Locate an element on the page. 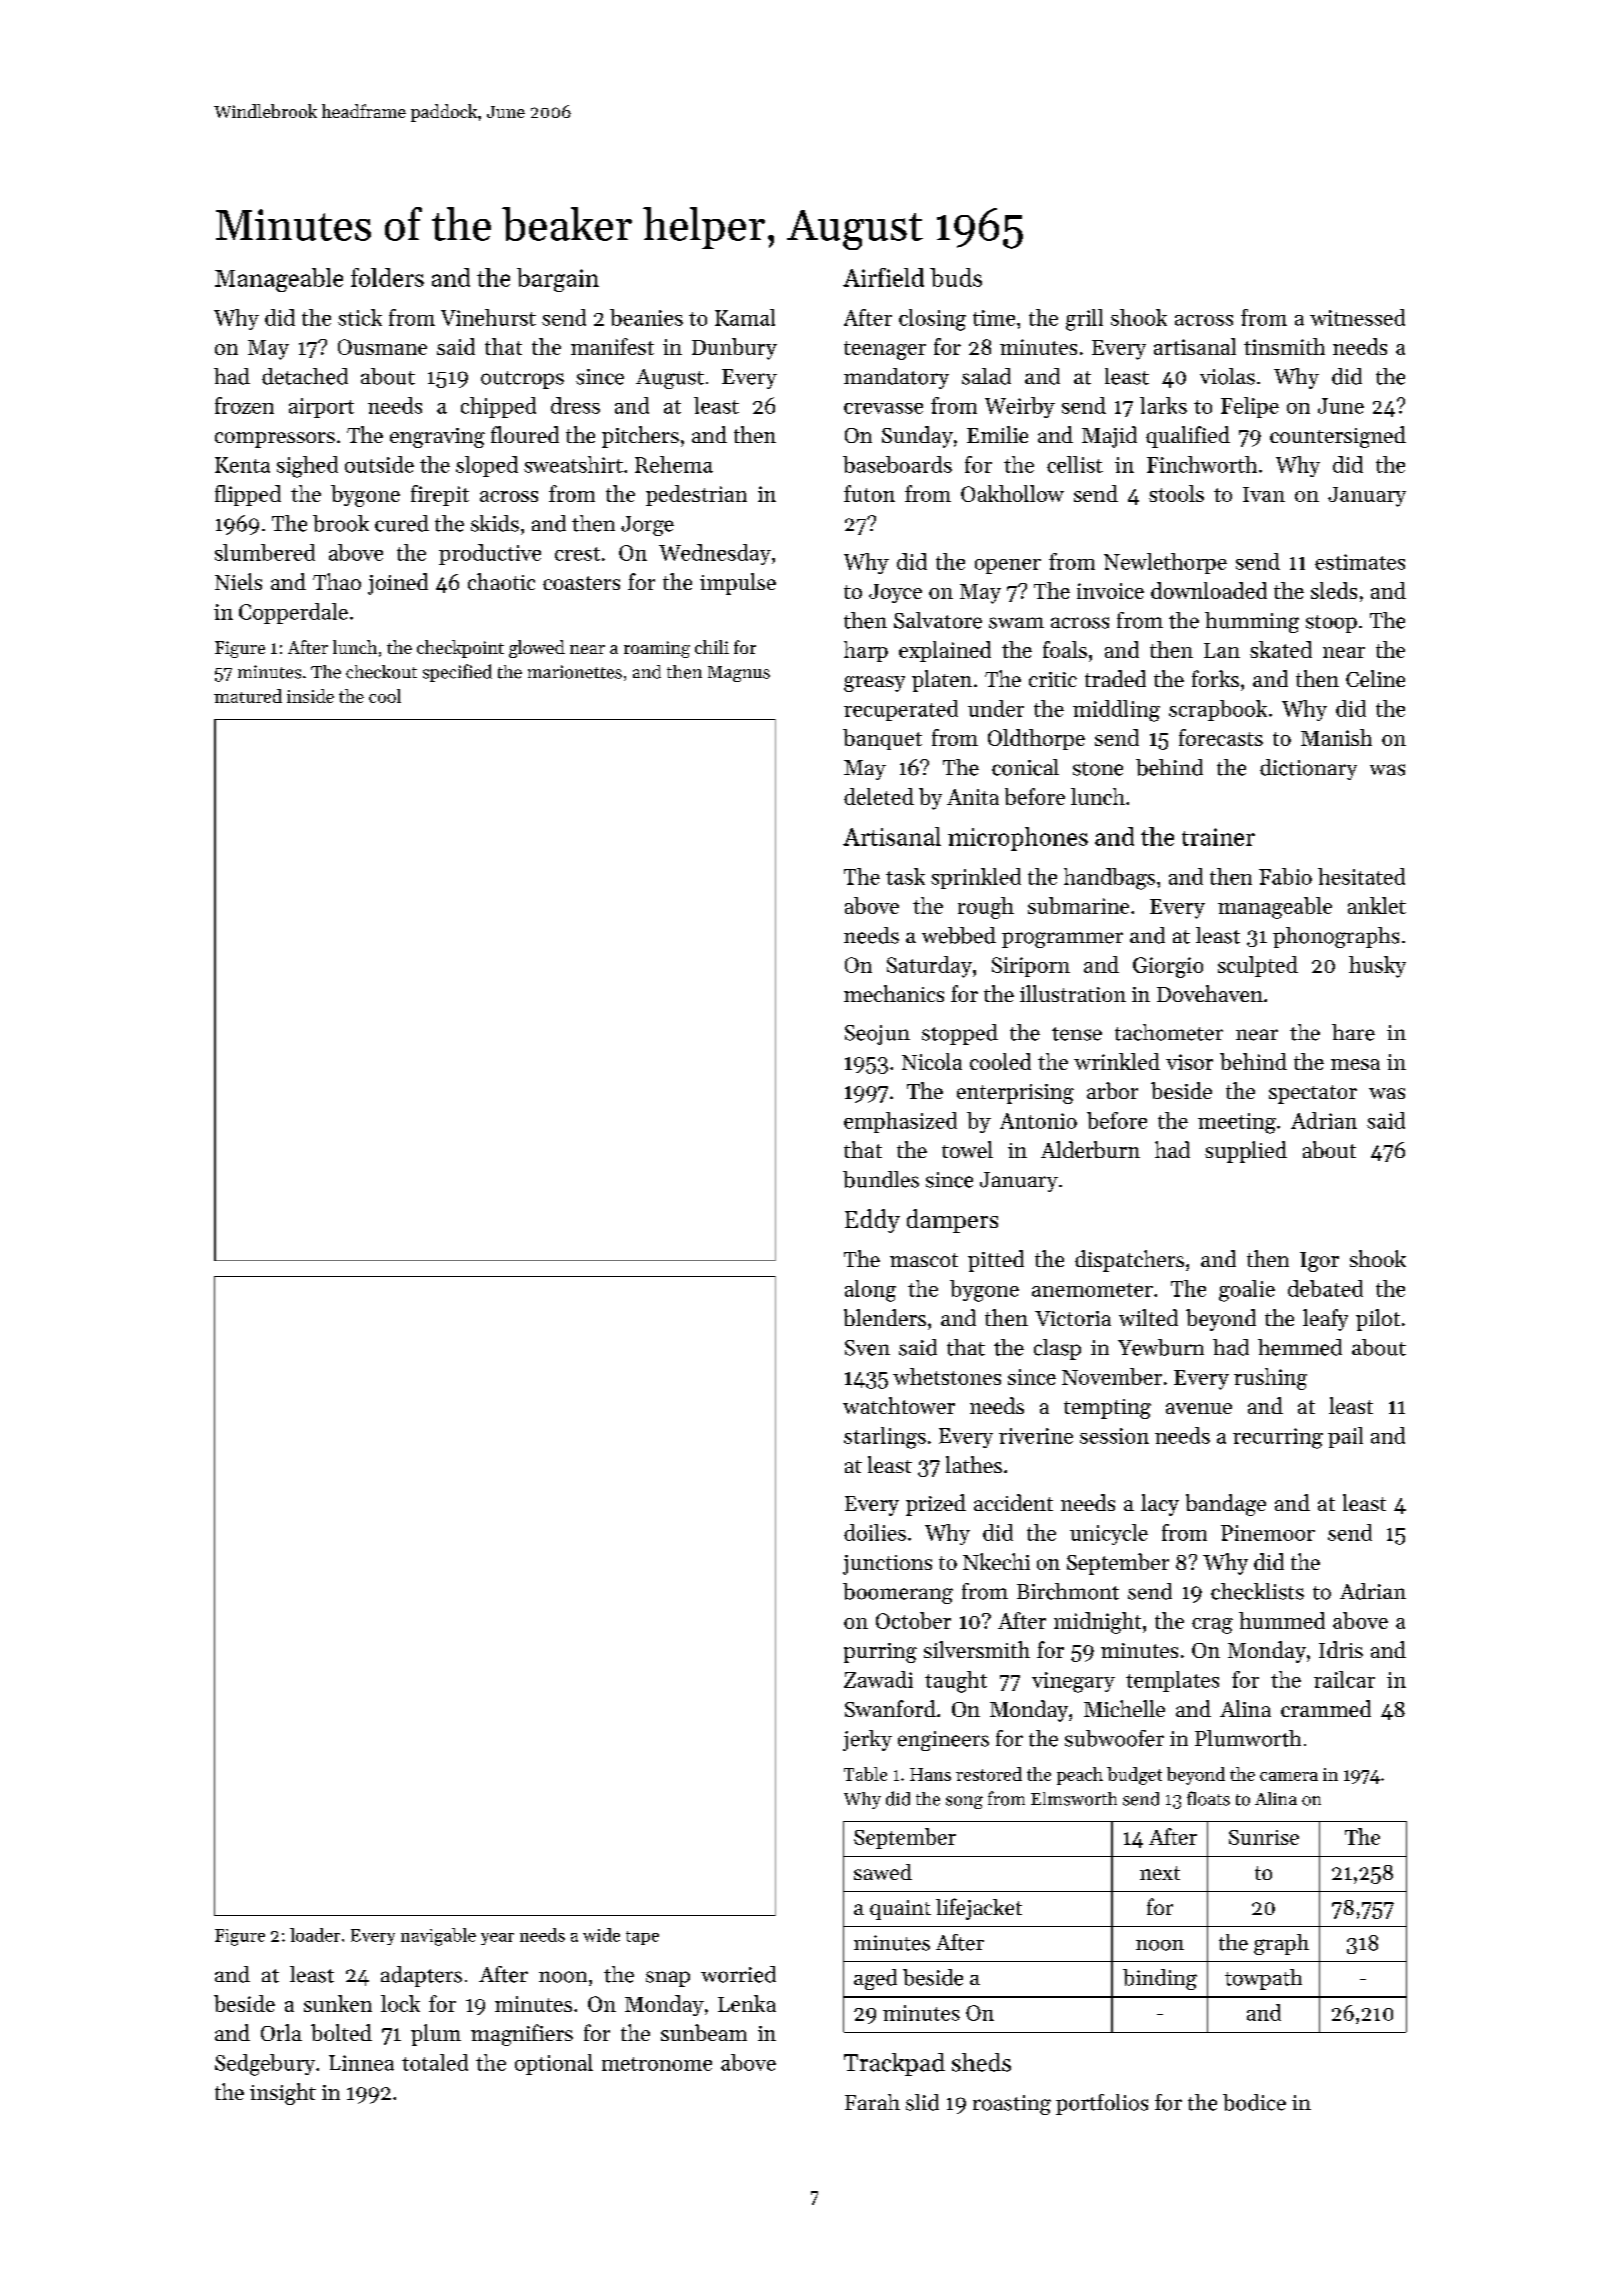  folders is located at coordinates (387, 277).
